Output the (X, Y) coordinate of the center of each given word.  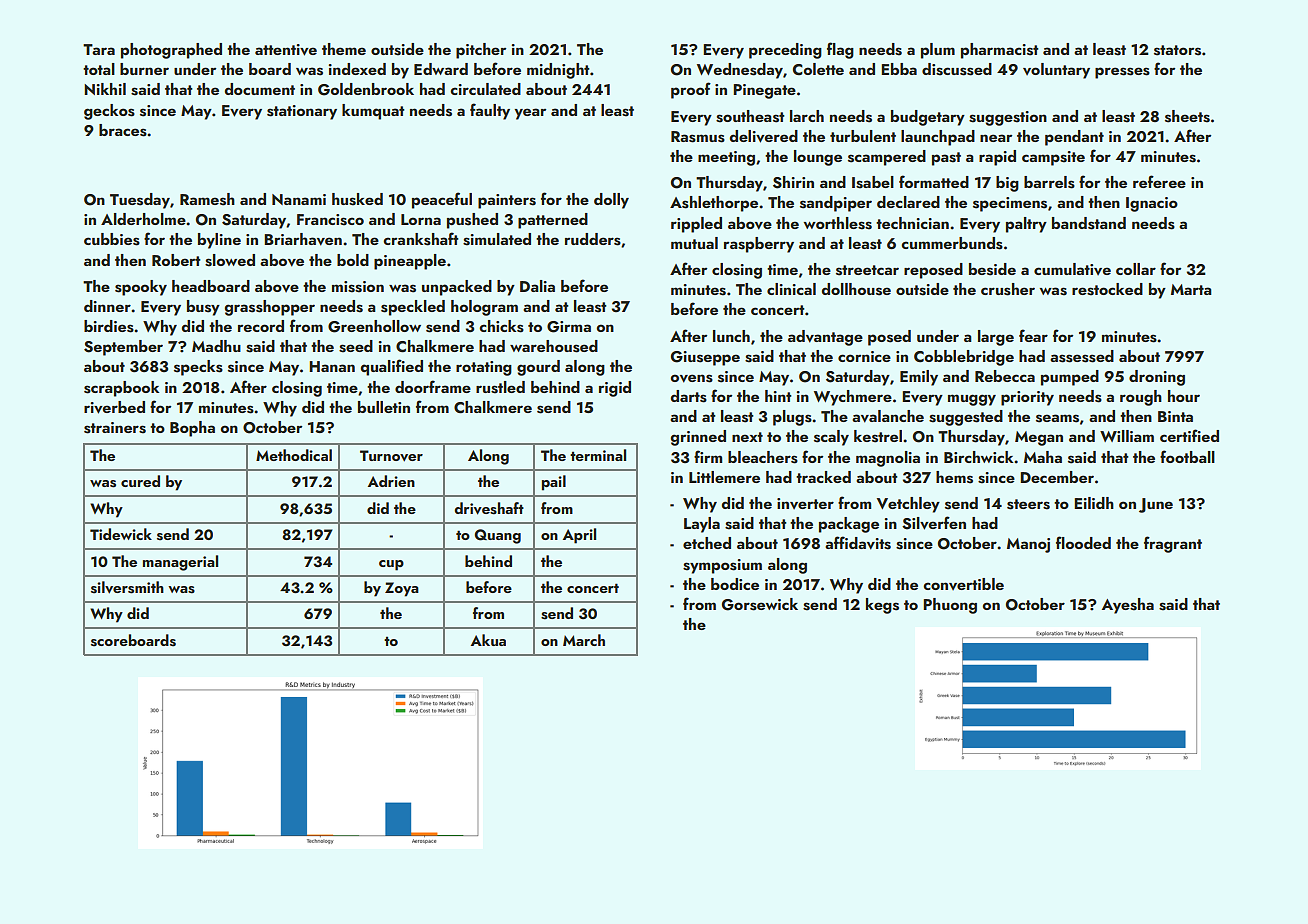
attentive (286, 50)
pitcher (481, 51)
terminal (598, 455)
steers (1028, 504)
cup (391, 565)
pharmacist (1000, 51)
